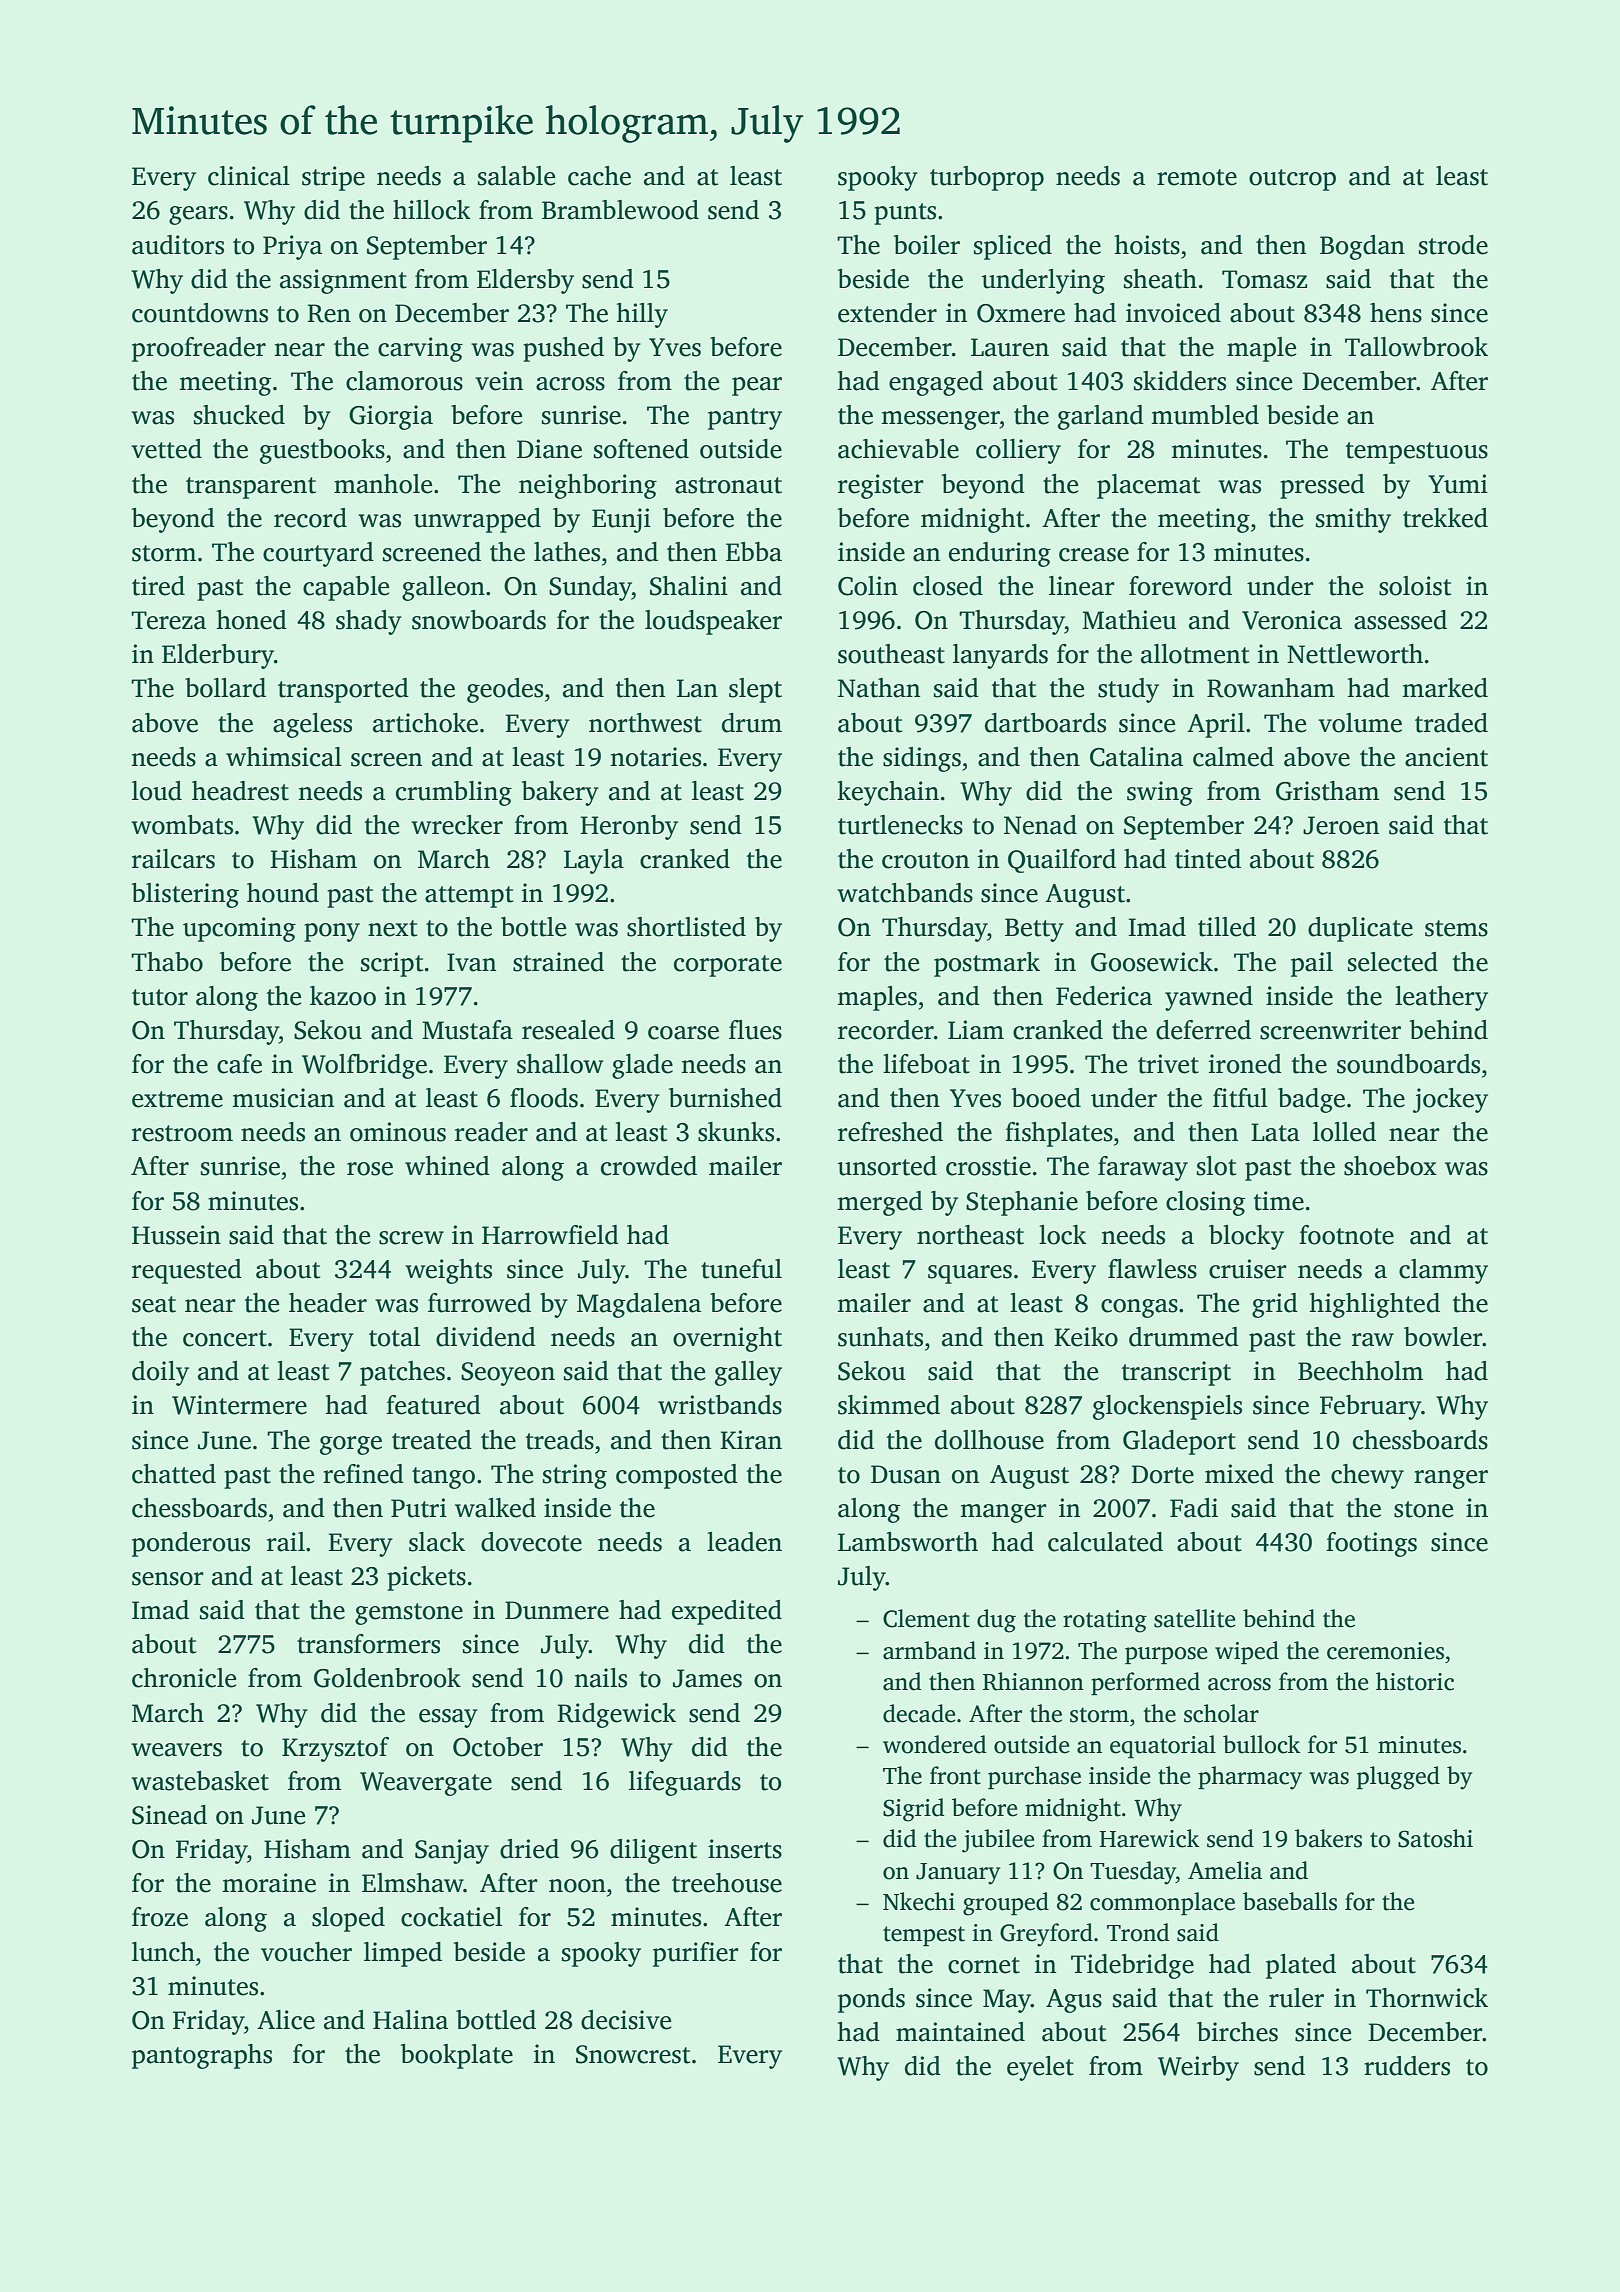 The width and height of the screenshot is (1620, 2292). I want to click on diligent, so click(653, 1851).
